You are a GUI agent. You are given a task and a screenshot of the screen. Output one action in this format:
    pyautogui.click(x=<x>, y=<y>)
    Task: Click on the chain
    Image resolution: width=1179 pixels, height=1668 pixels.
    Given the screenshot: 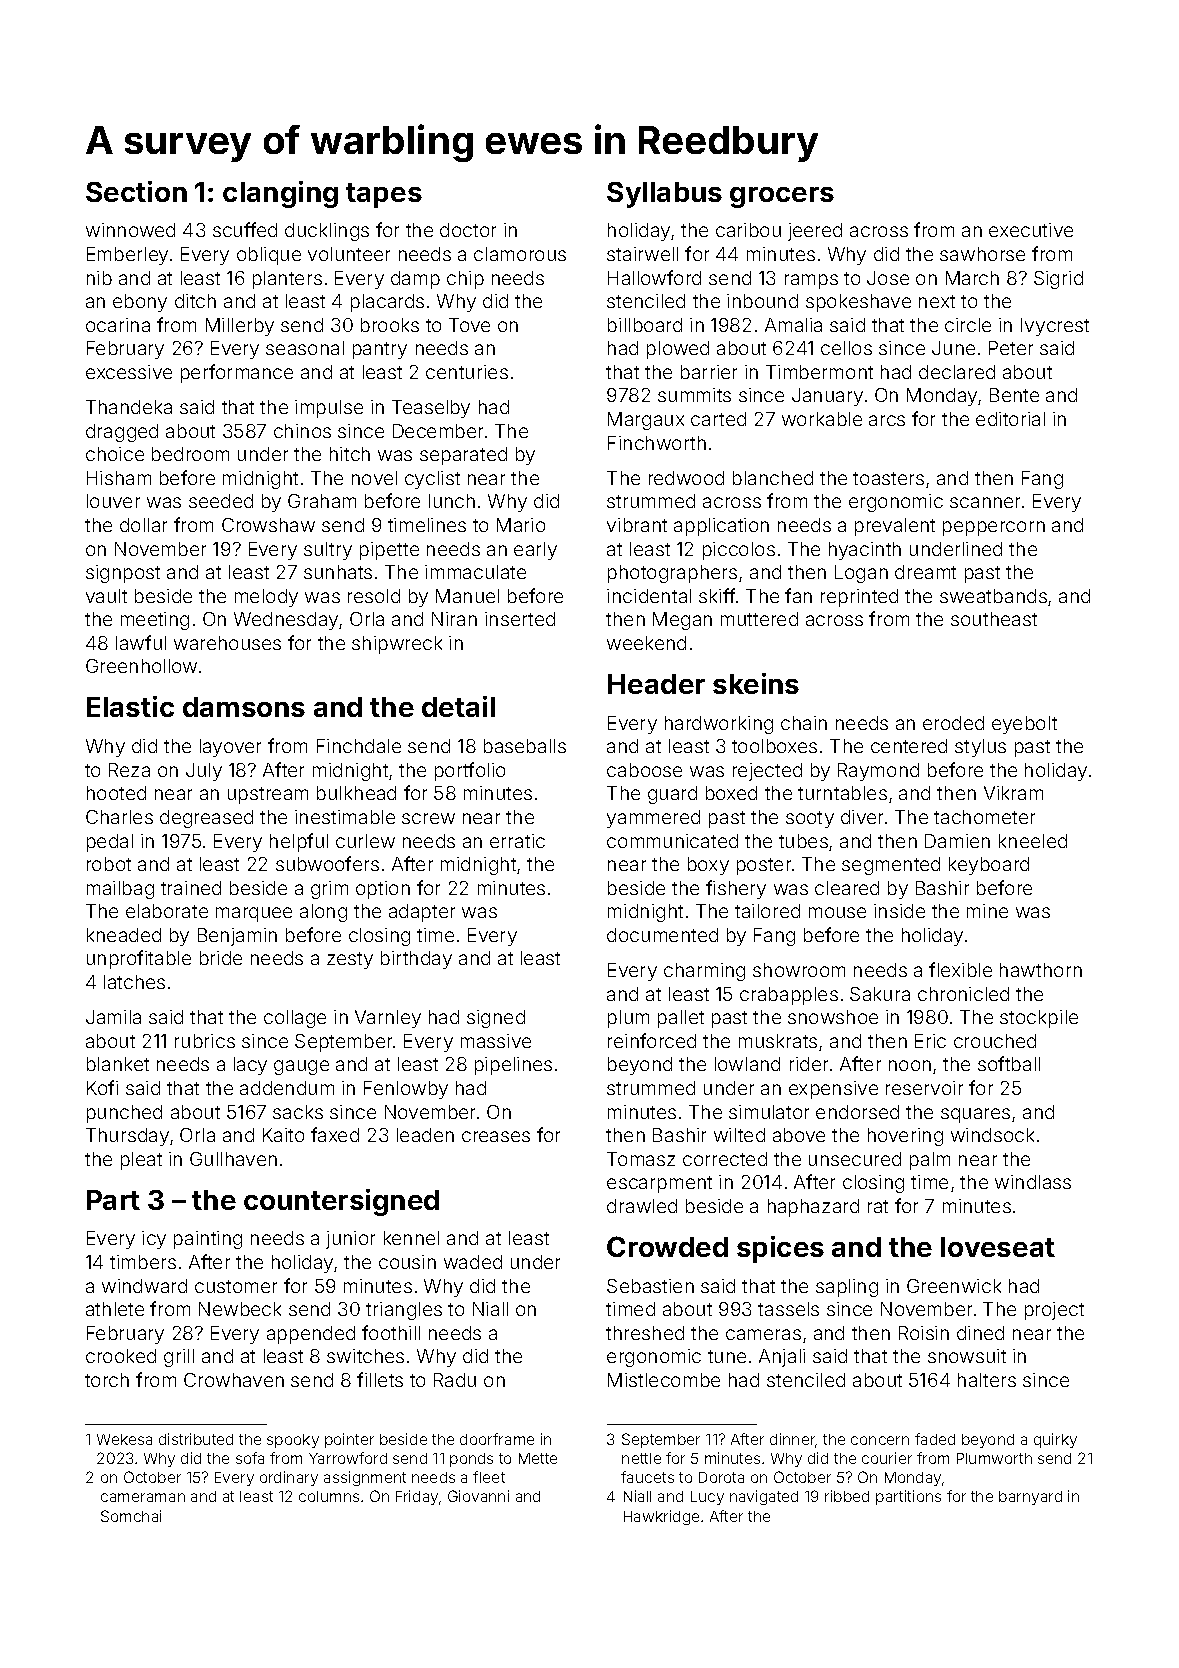 What is the action you would take?
    pyautogui.click(x=804, y=723)
